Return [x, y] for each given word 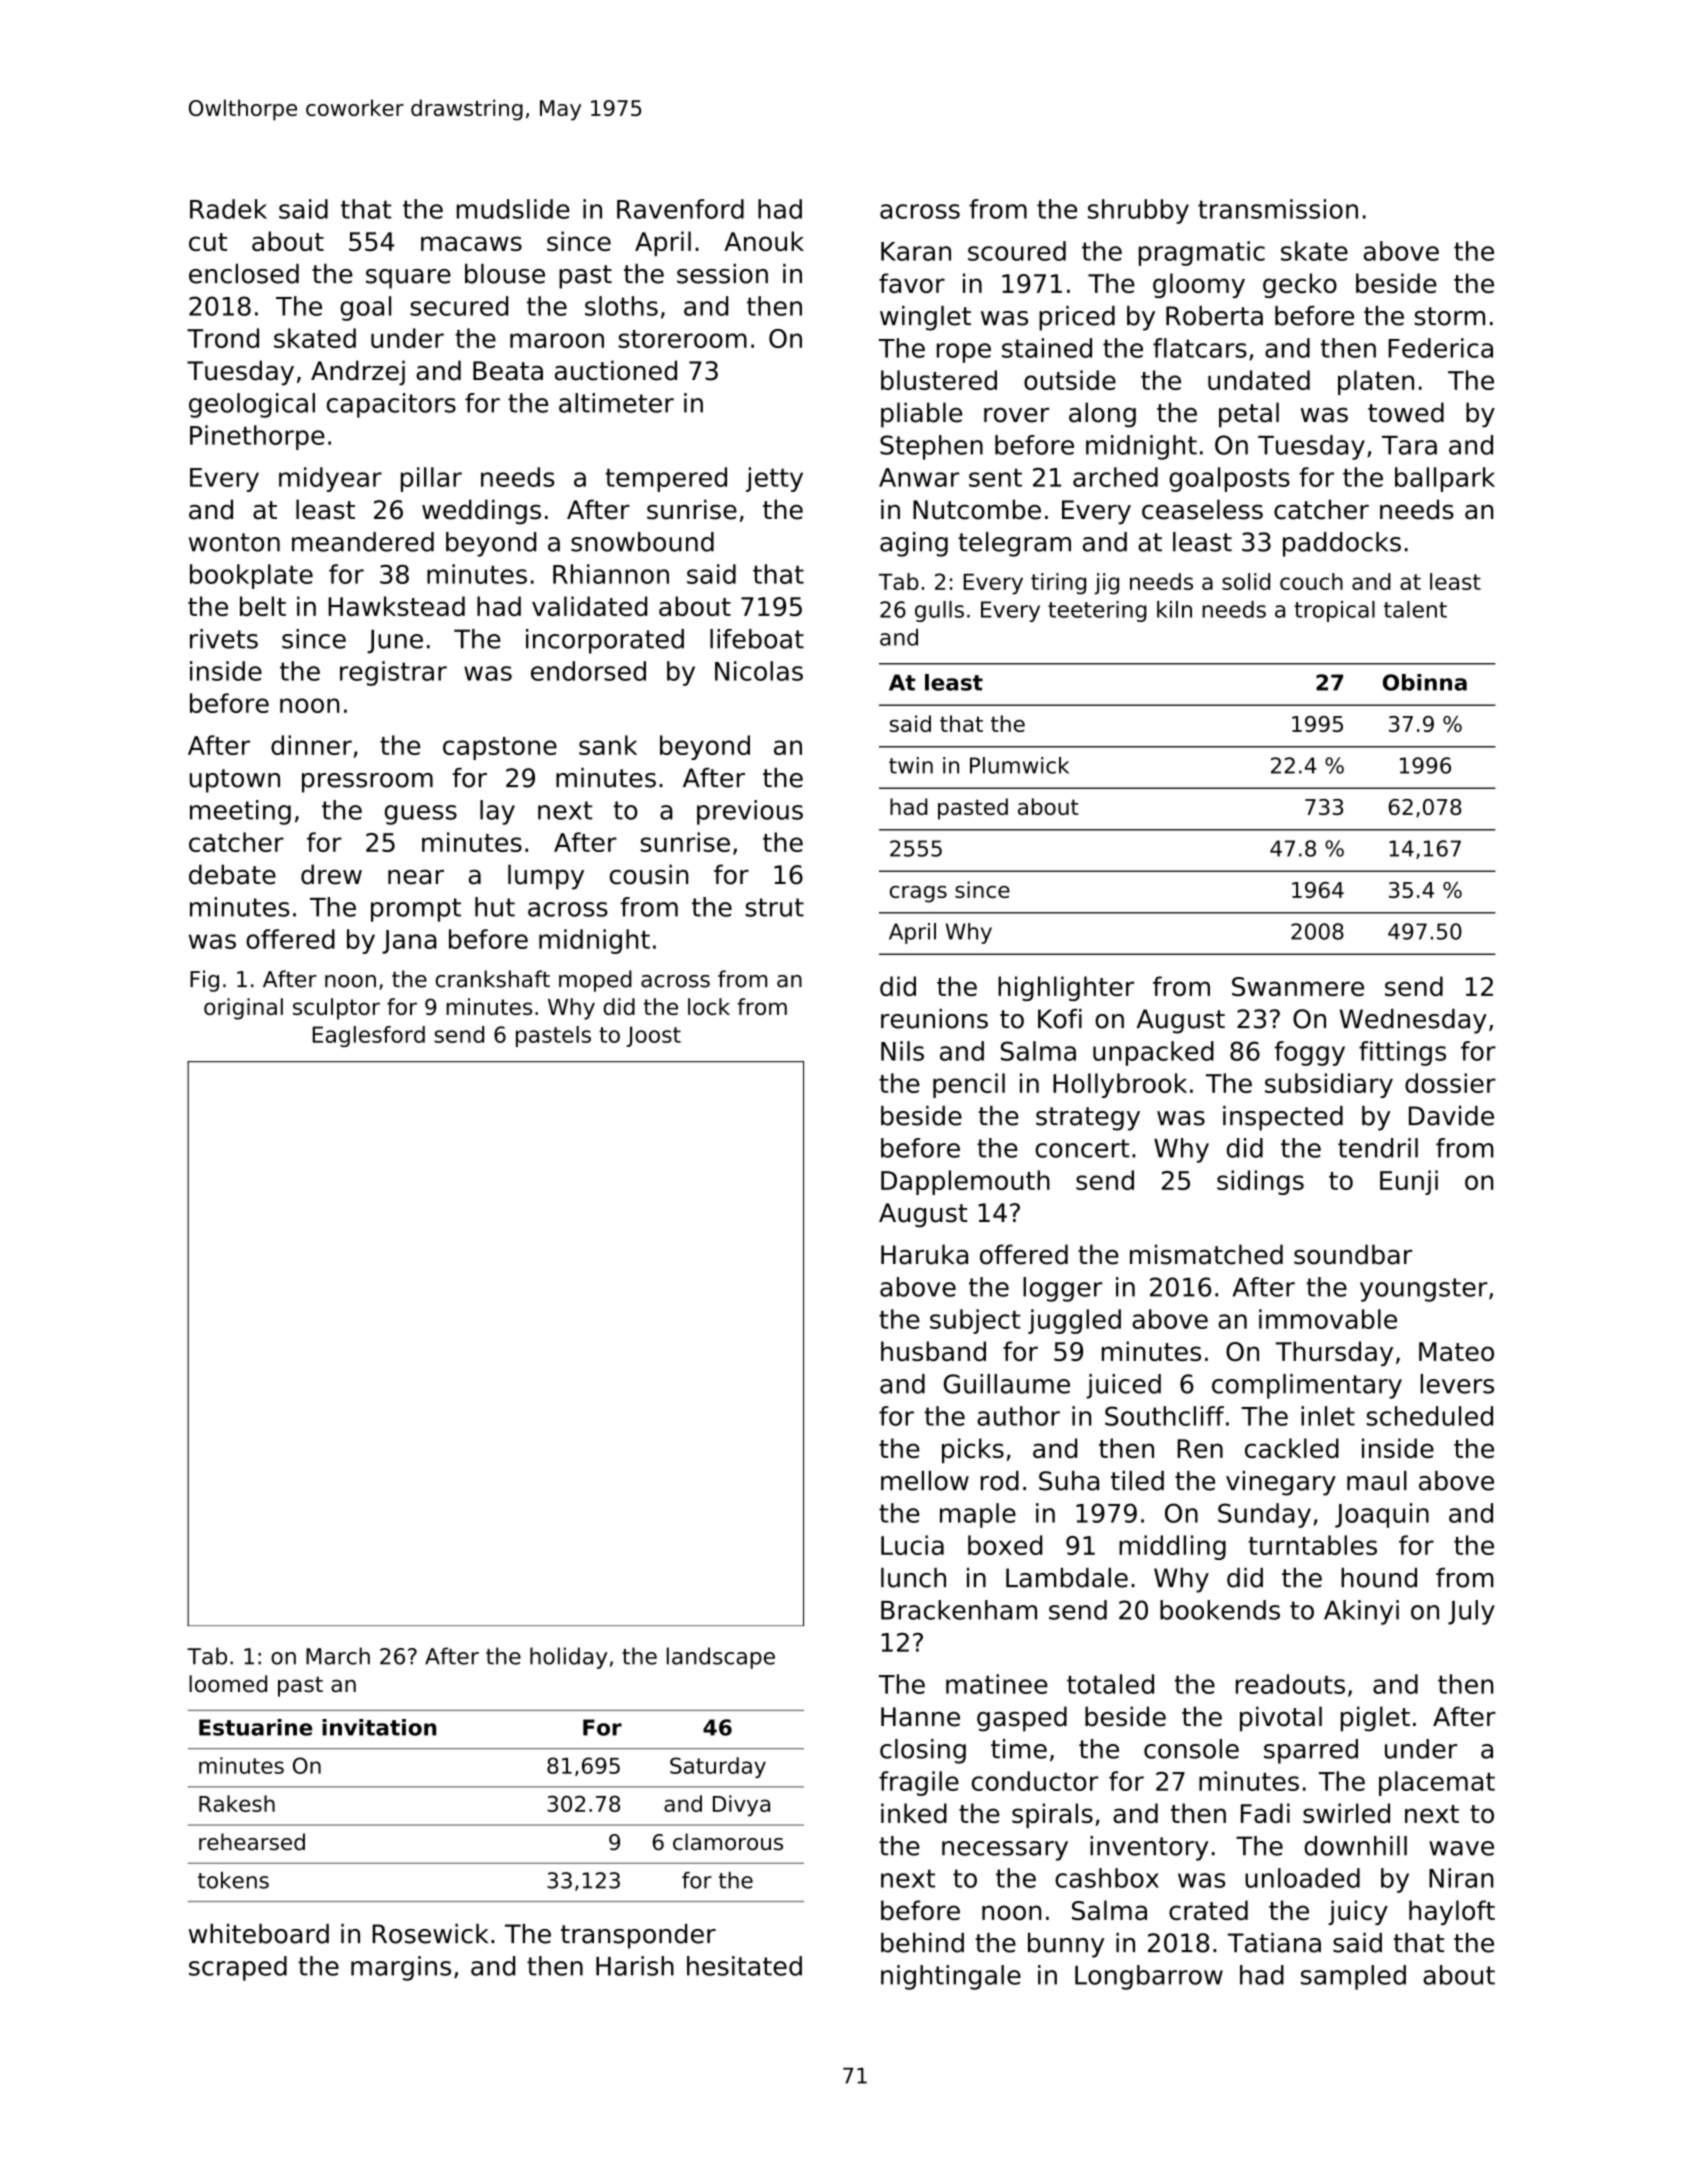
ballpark [1445, 479]
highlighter [1066, 988]
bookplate [251, 576]
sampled [1353, 1977]
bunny [1066, 1945]
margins [401, 1968]
